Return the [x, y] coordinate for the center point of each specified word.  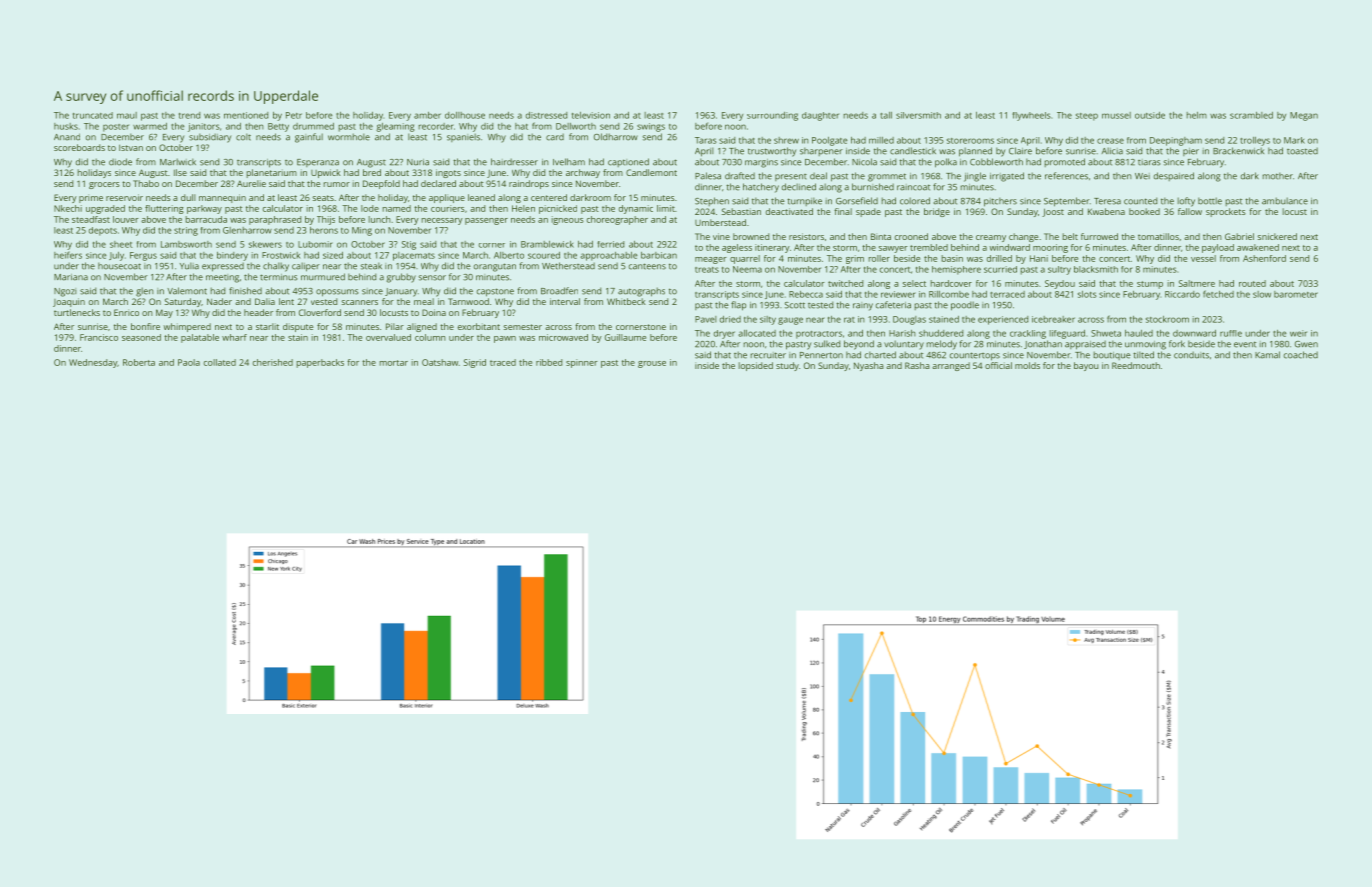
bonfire [145, 326]
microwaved [563, 337]
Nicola [864, 162]
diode [120, 162]
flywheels [1031, 116]
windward [1010, 247]
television [591, 115]
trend [189, 115]
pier [1191, 152]
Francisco [99, 337]
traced [503, 362]
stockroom [1167, 319]
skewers [265, 244]
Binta [881, 236]
